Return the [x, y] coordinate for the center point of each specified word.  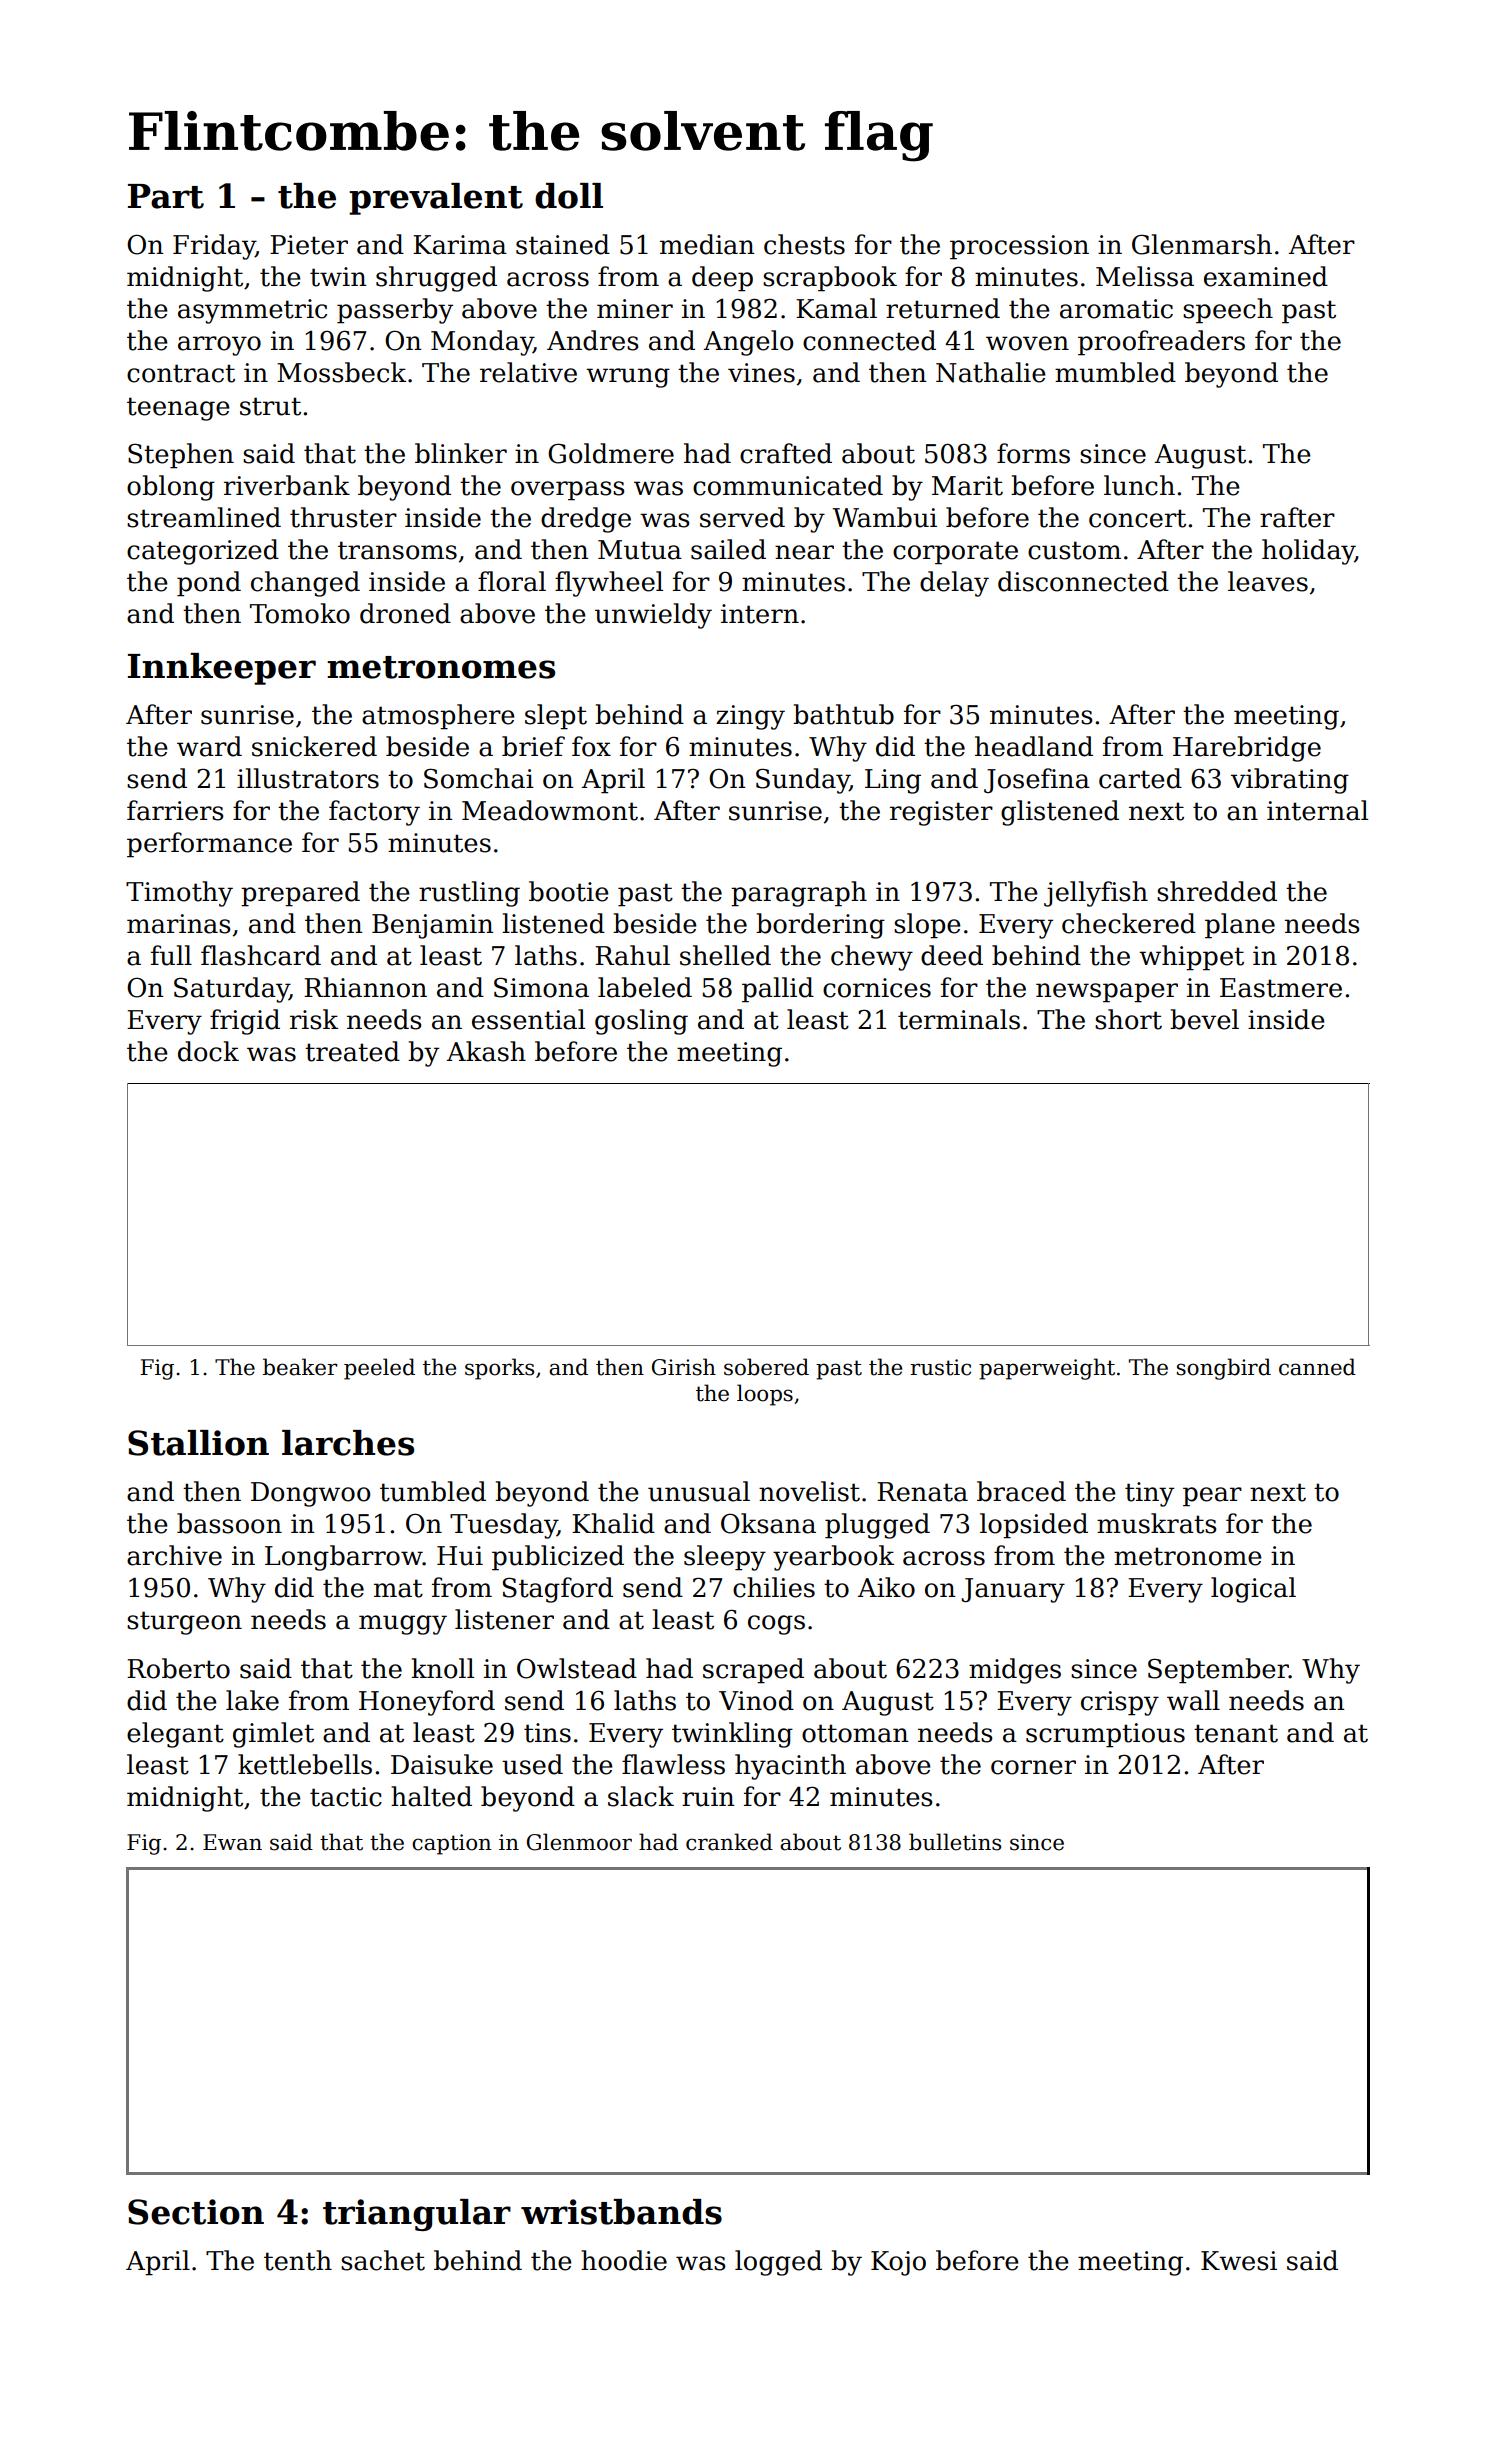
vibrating [1290, 781]
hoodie [624, 2260]
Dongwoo [310, 1494]
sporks [499, 1369]
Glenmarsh [1202, 244]
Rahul [632, 955]
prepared [300, 894]
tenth [298, 2260]
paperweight [1047, 1369]
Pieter [309, 245]
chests [804, 244]
